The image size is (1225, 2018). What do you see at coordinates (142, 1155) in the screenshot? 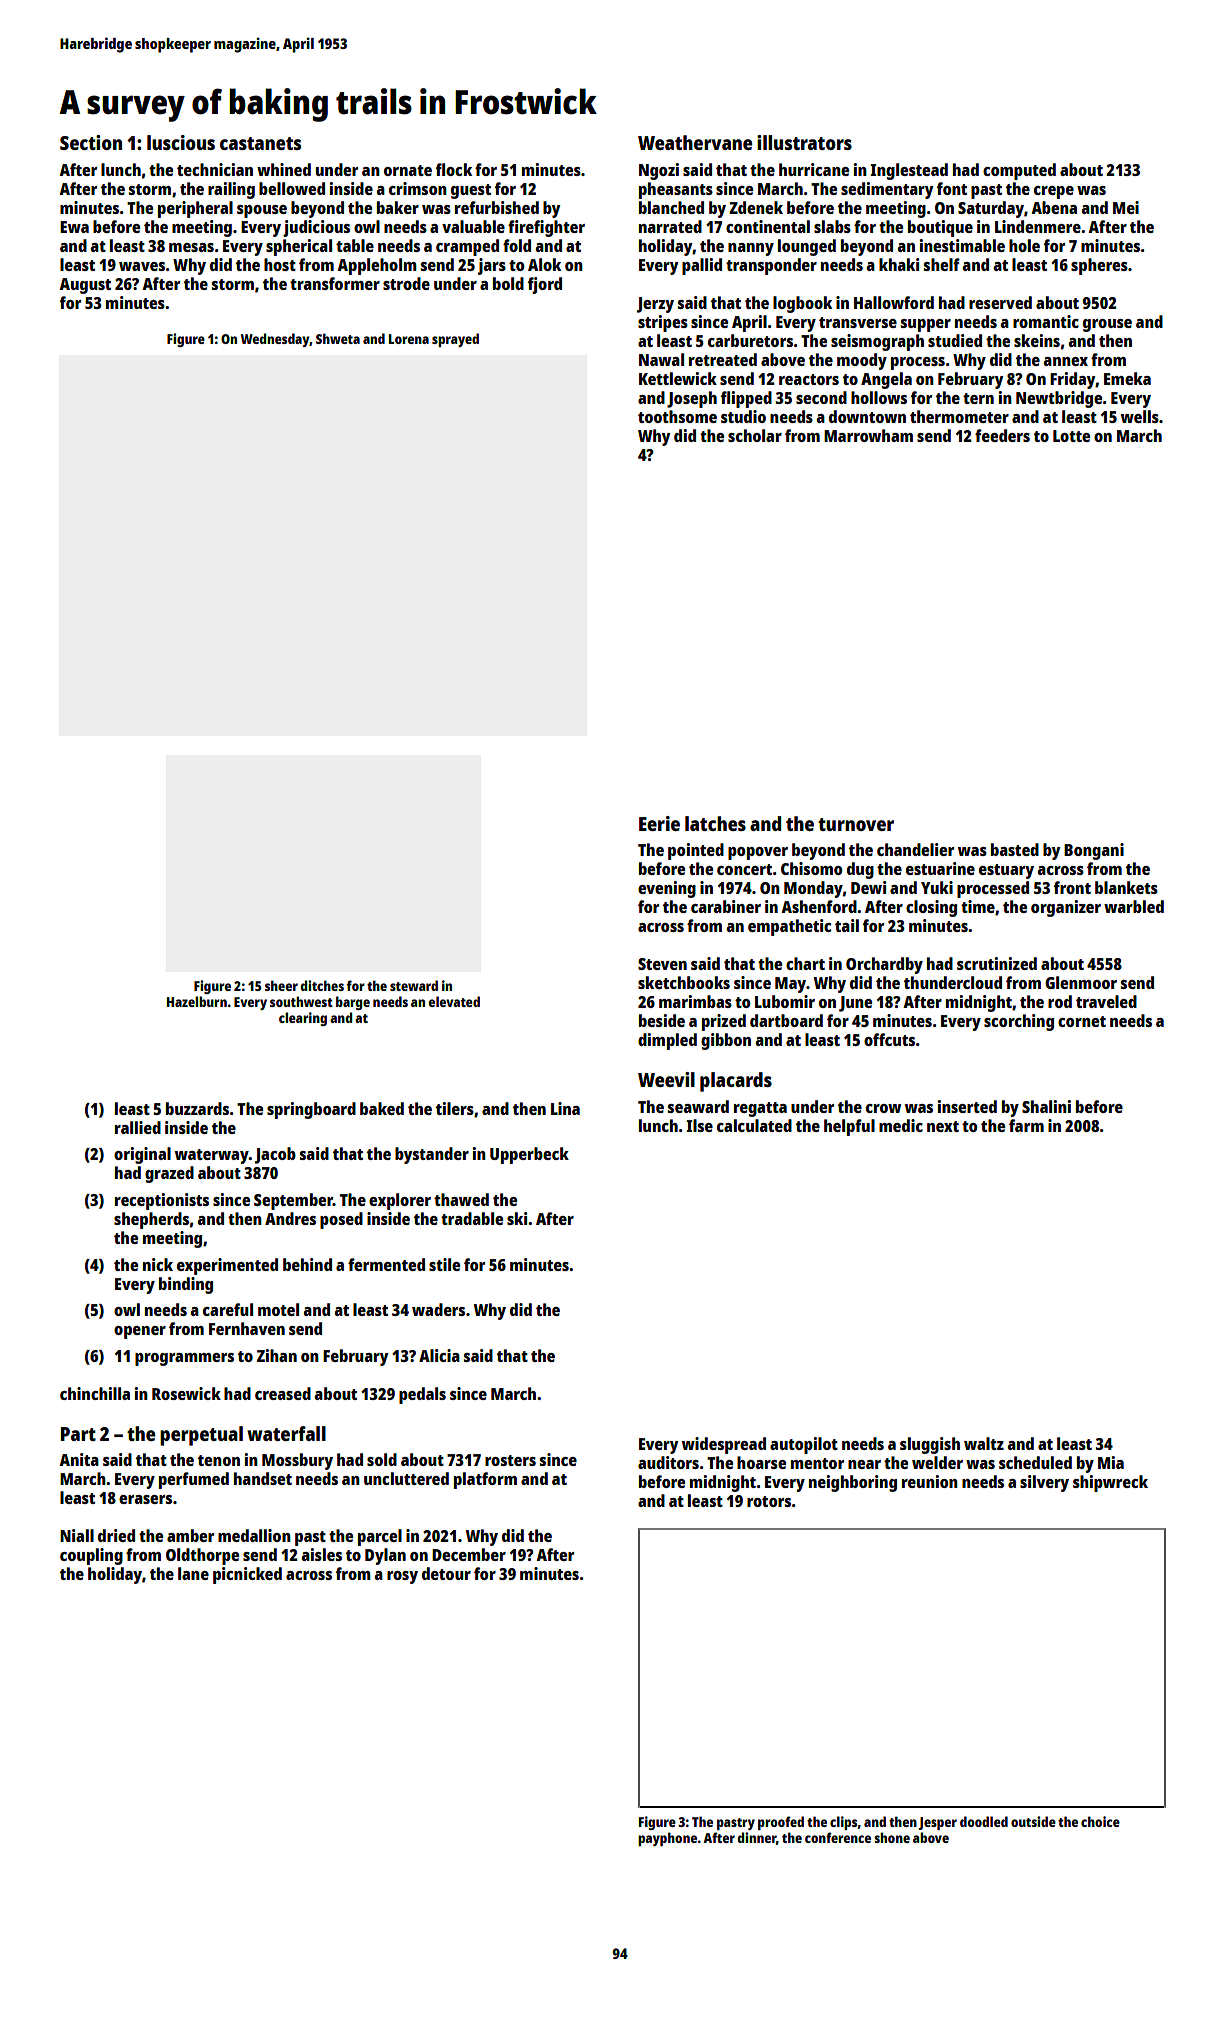
I see `original` at bounding box center [142, 1155].
